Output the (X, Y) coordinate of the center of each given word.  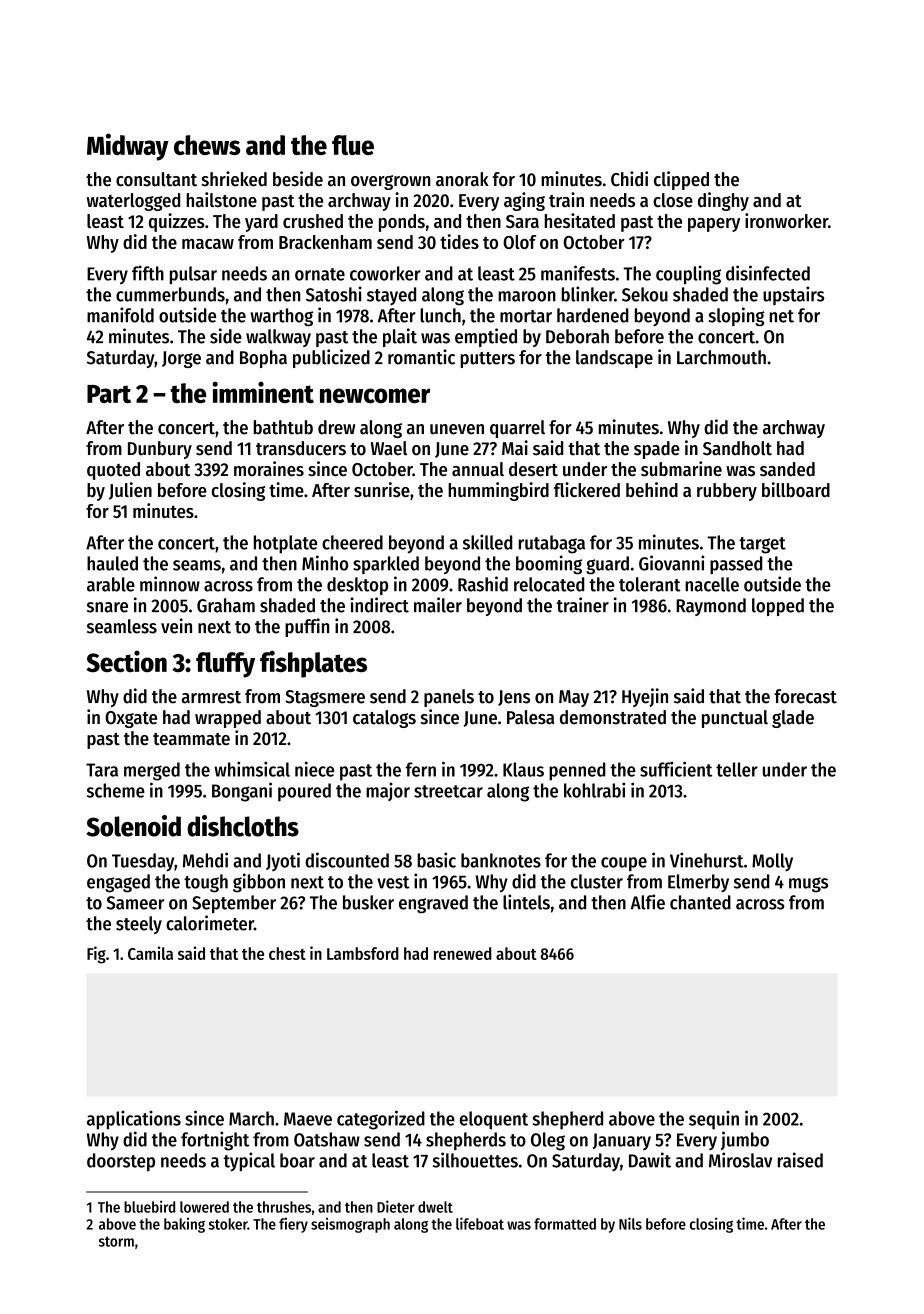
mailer (438, 605)
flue (353, 145)
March (251, 1118)
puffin (307, 627)
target (762, 545)
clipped (681, 180)
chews (207, 145)
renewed (462, 953)
